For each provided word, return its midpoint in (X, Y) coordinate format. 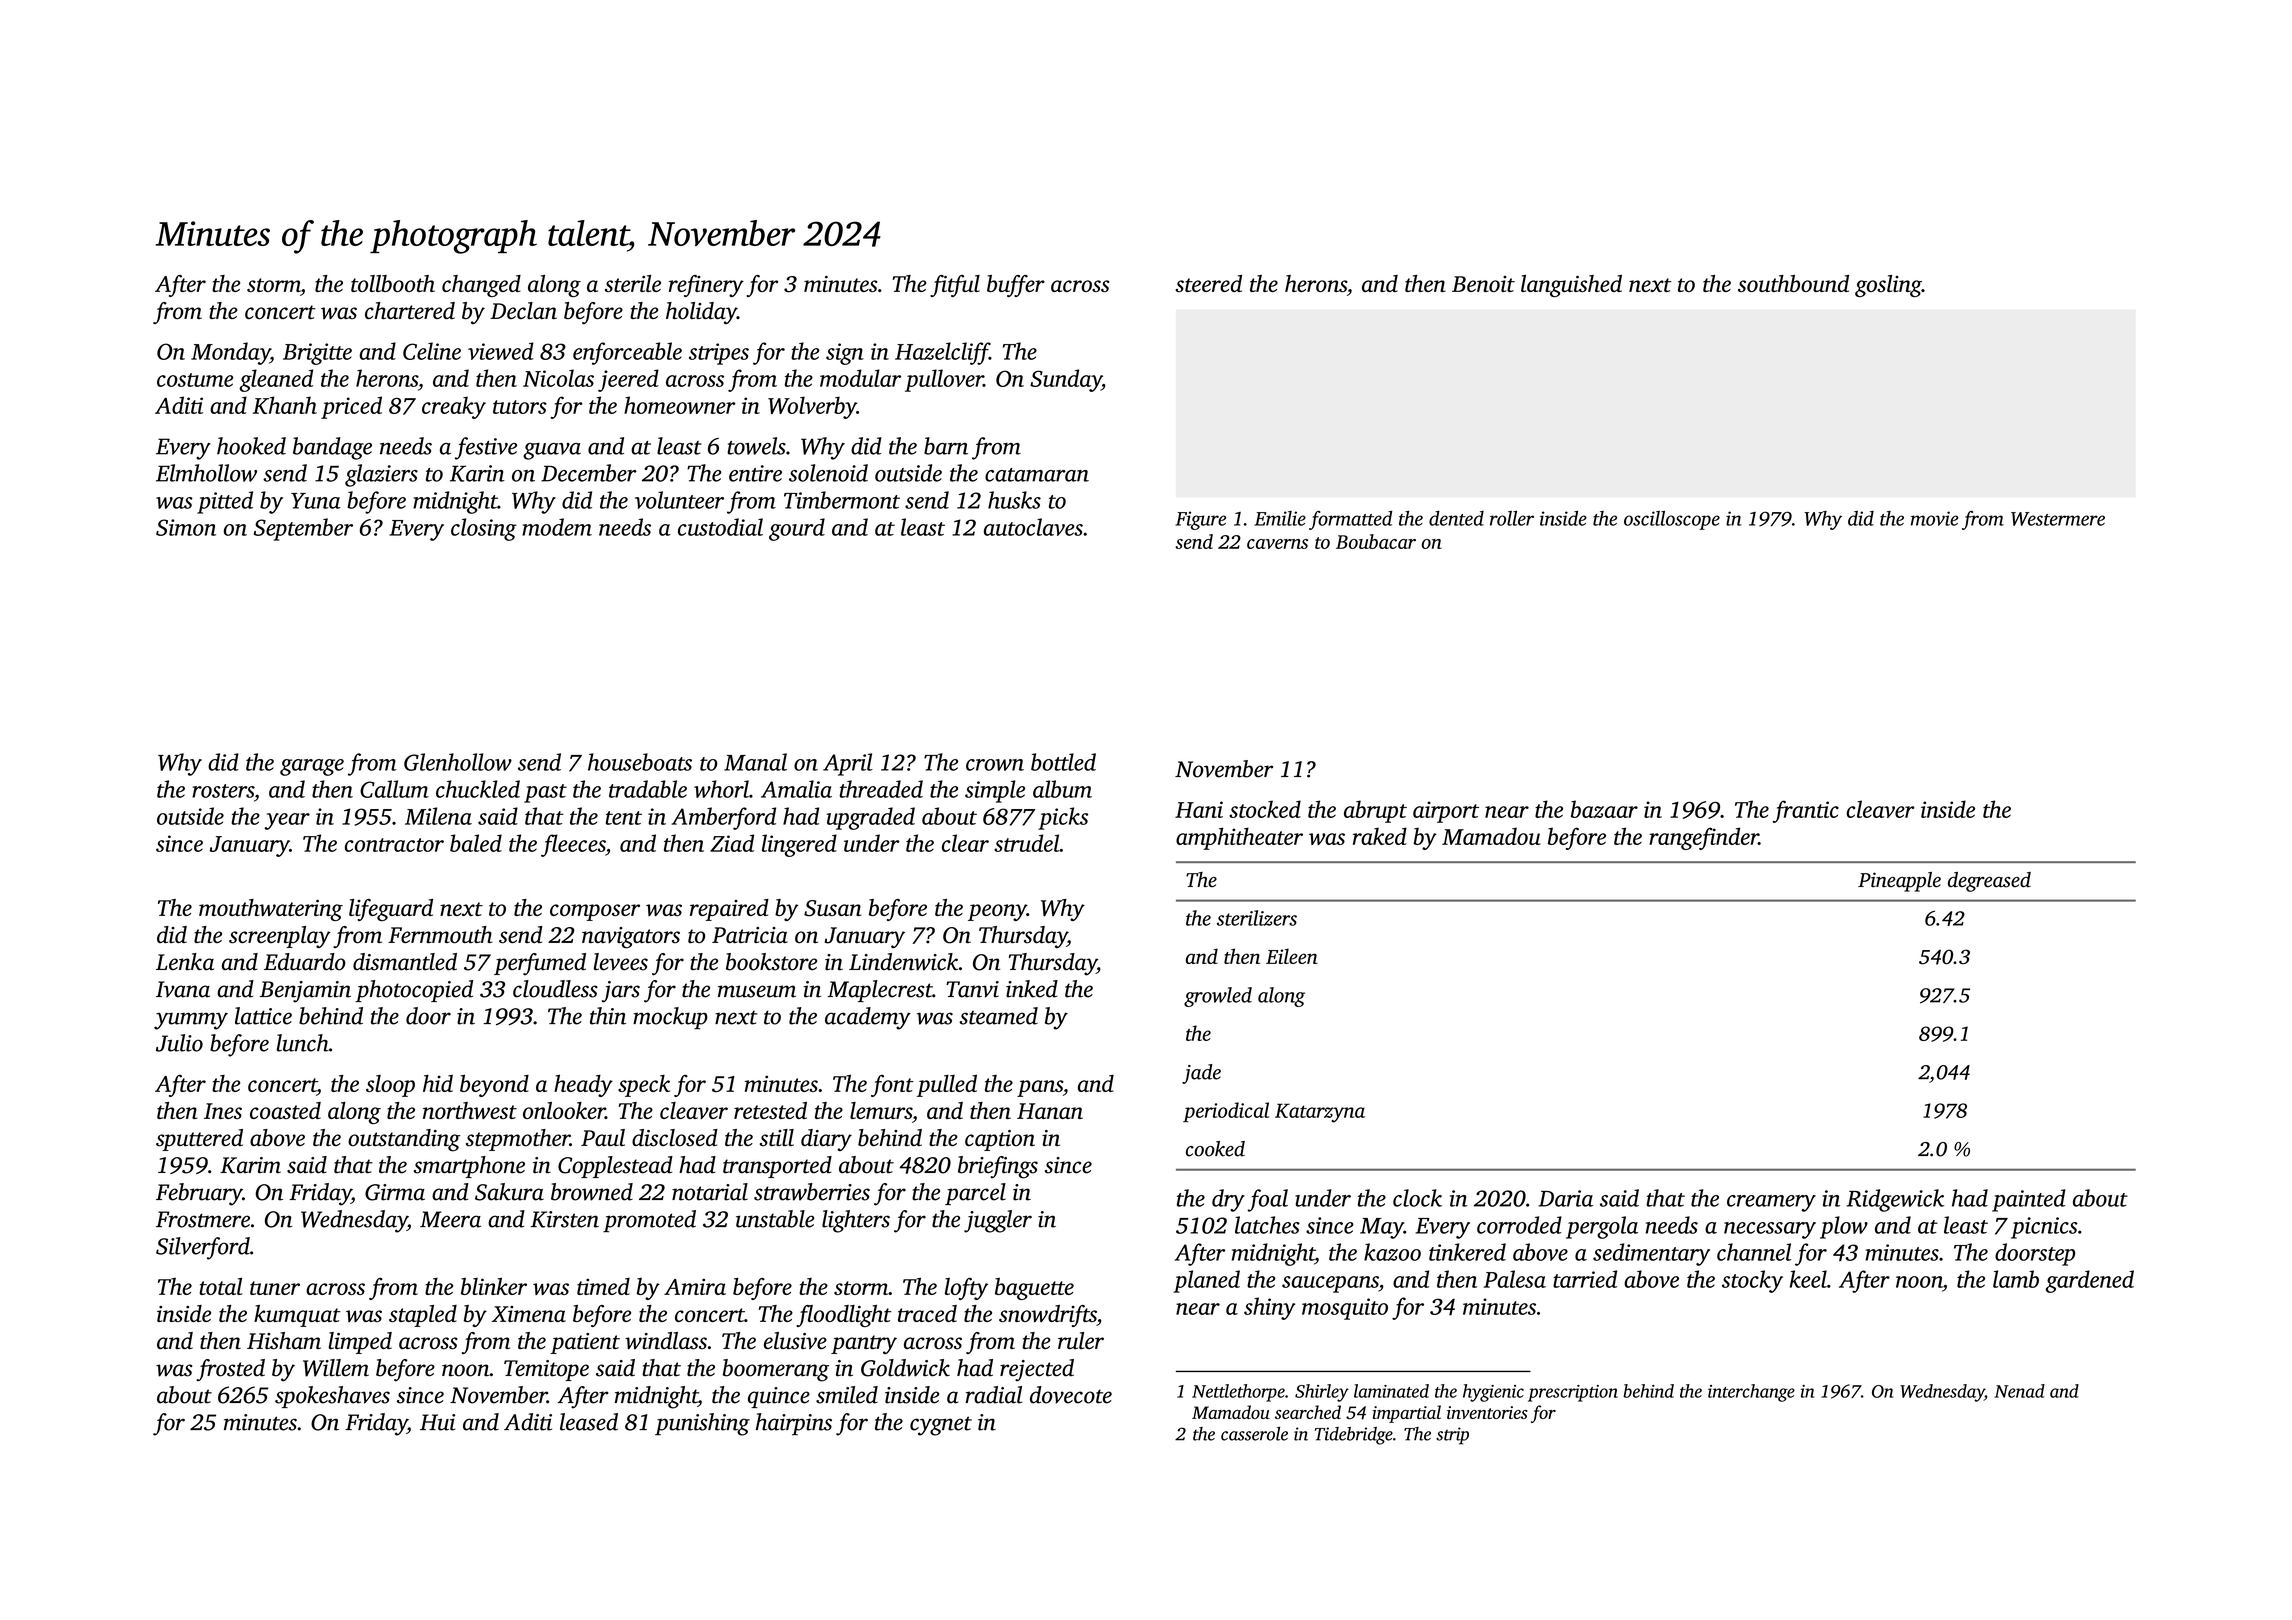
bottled (1063, 762)
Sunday (1066, 380)
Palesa (1515, 1279)
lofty (966, 1289)
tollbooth (393, 283)
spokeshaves (332, 1397)
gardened (2090, 1281)
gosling (1888, 286)
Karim (250, 1165)
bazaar (1604, 809)
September (303, 529)
